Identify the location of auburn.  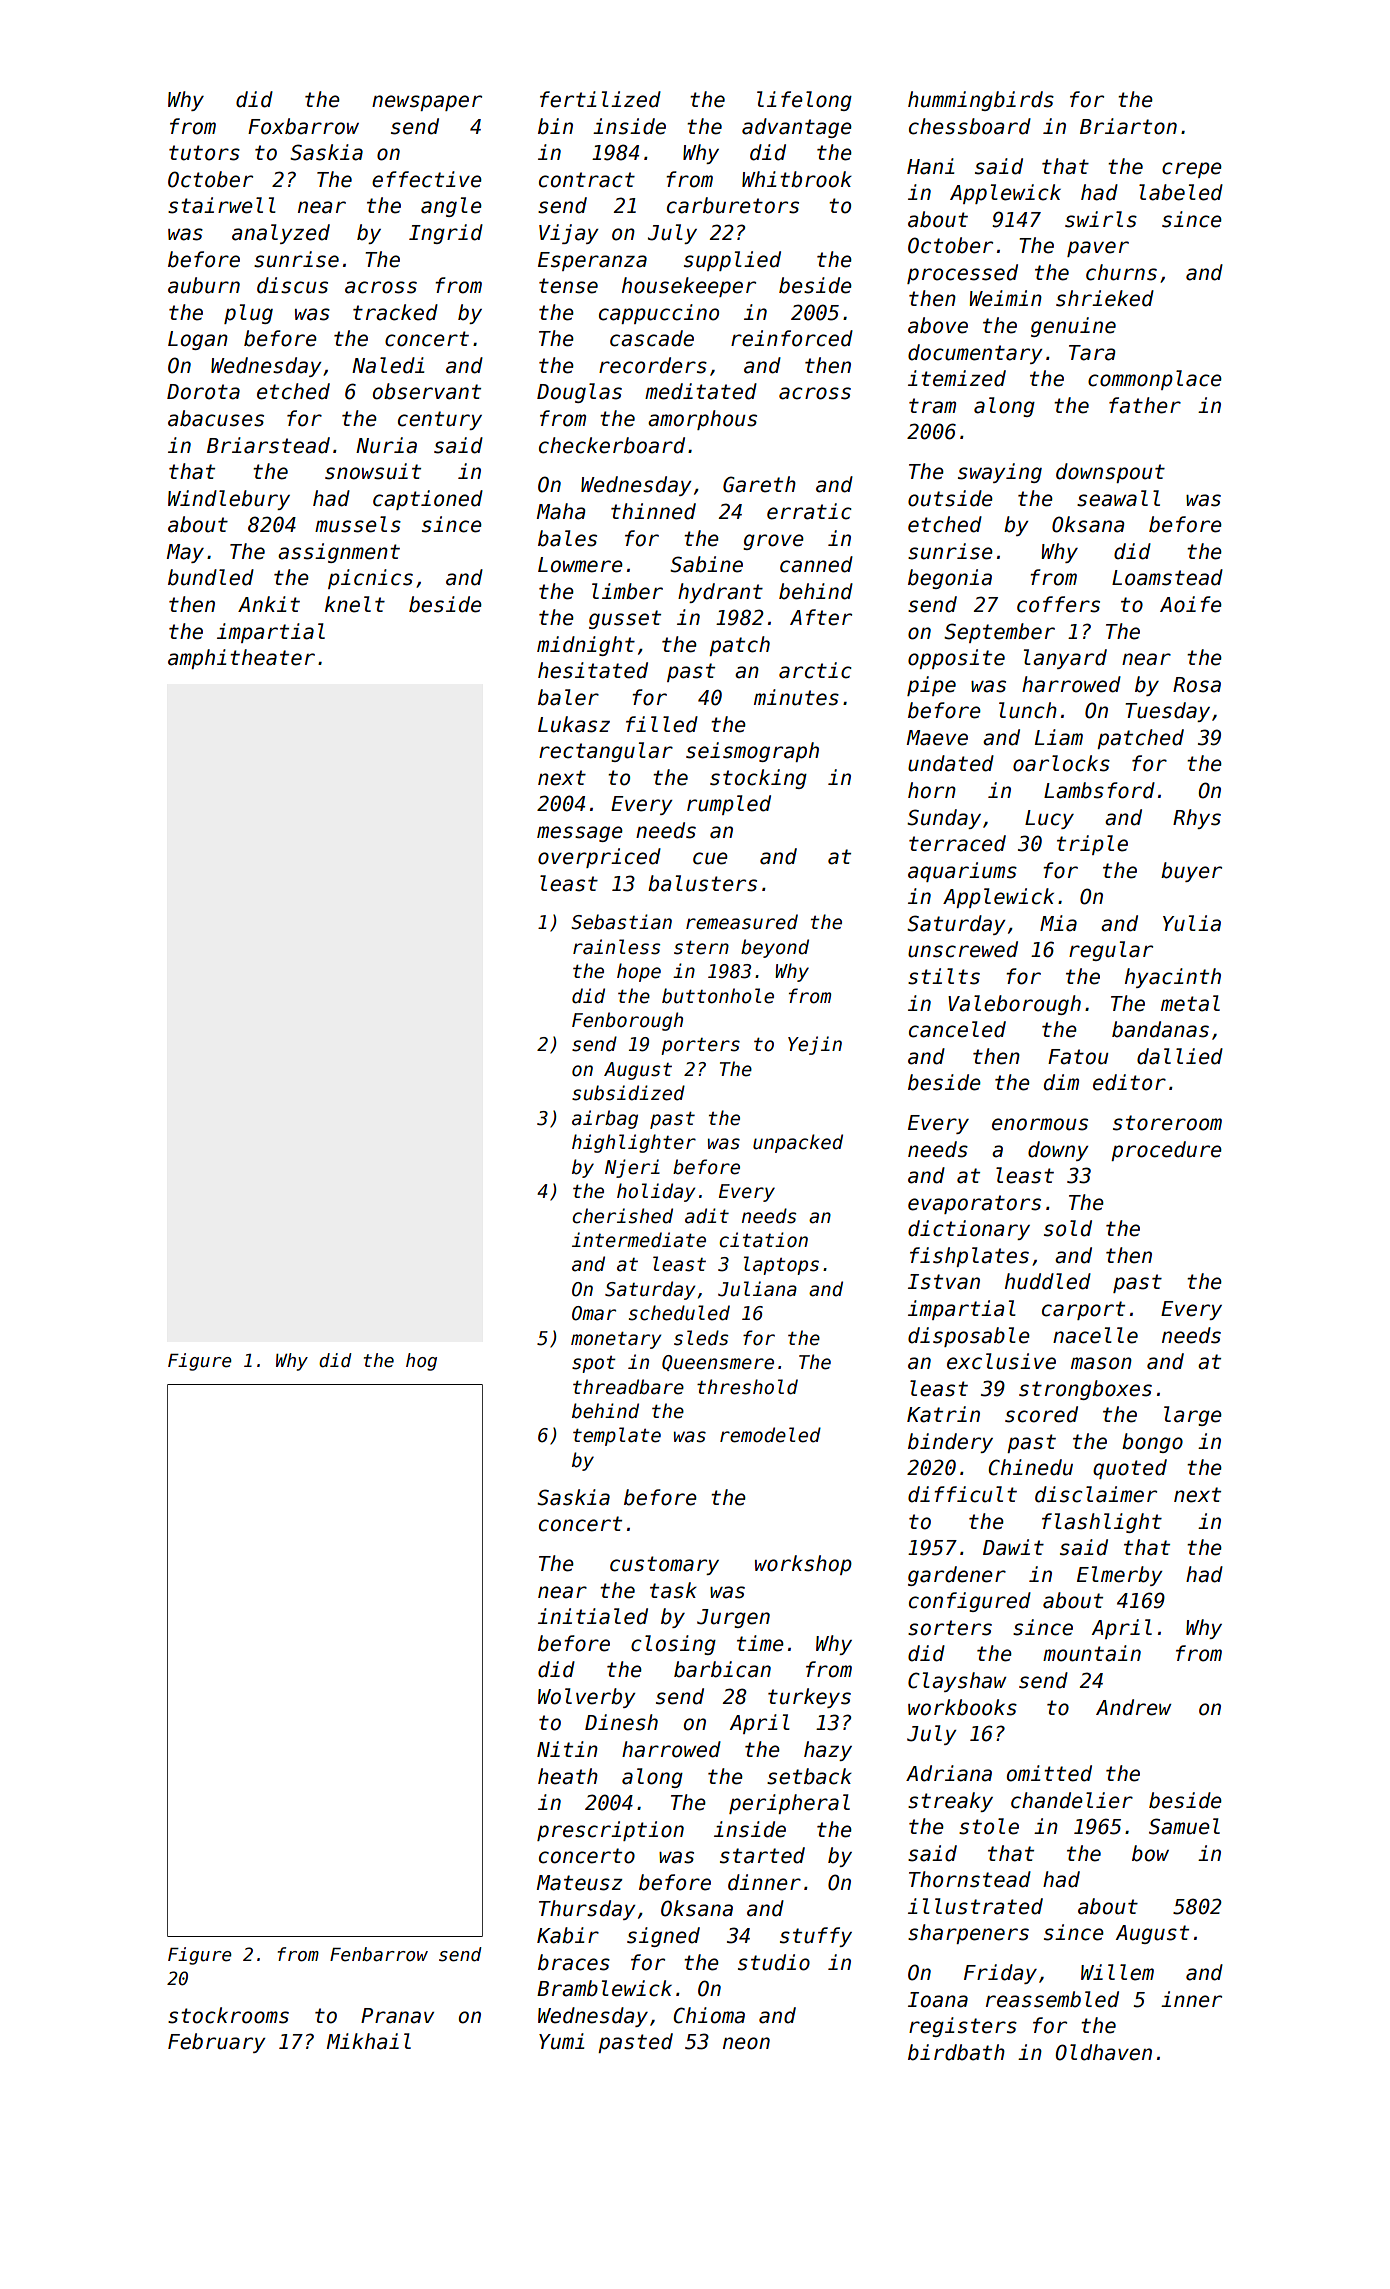
(204, 285).
